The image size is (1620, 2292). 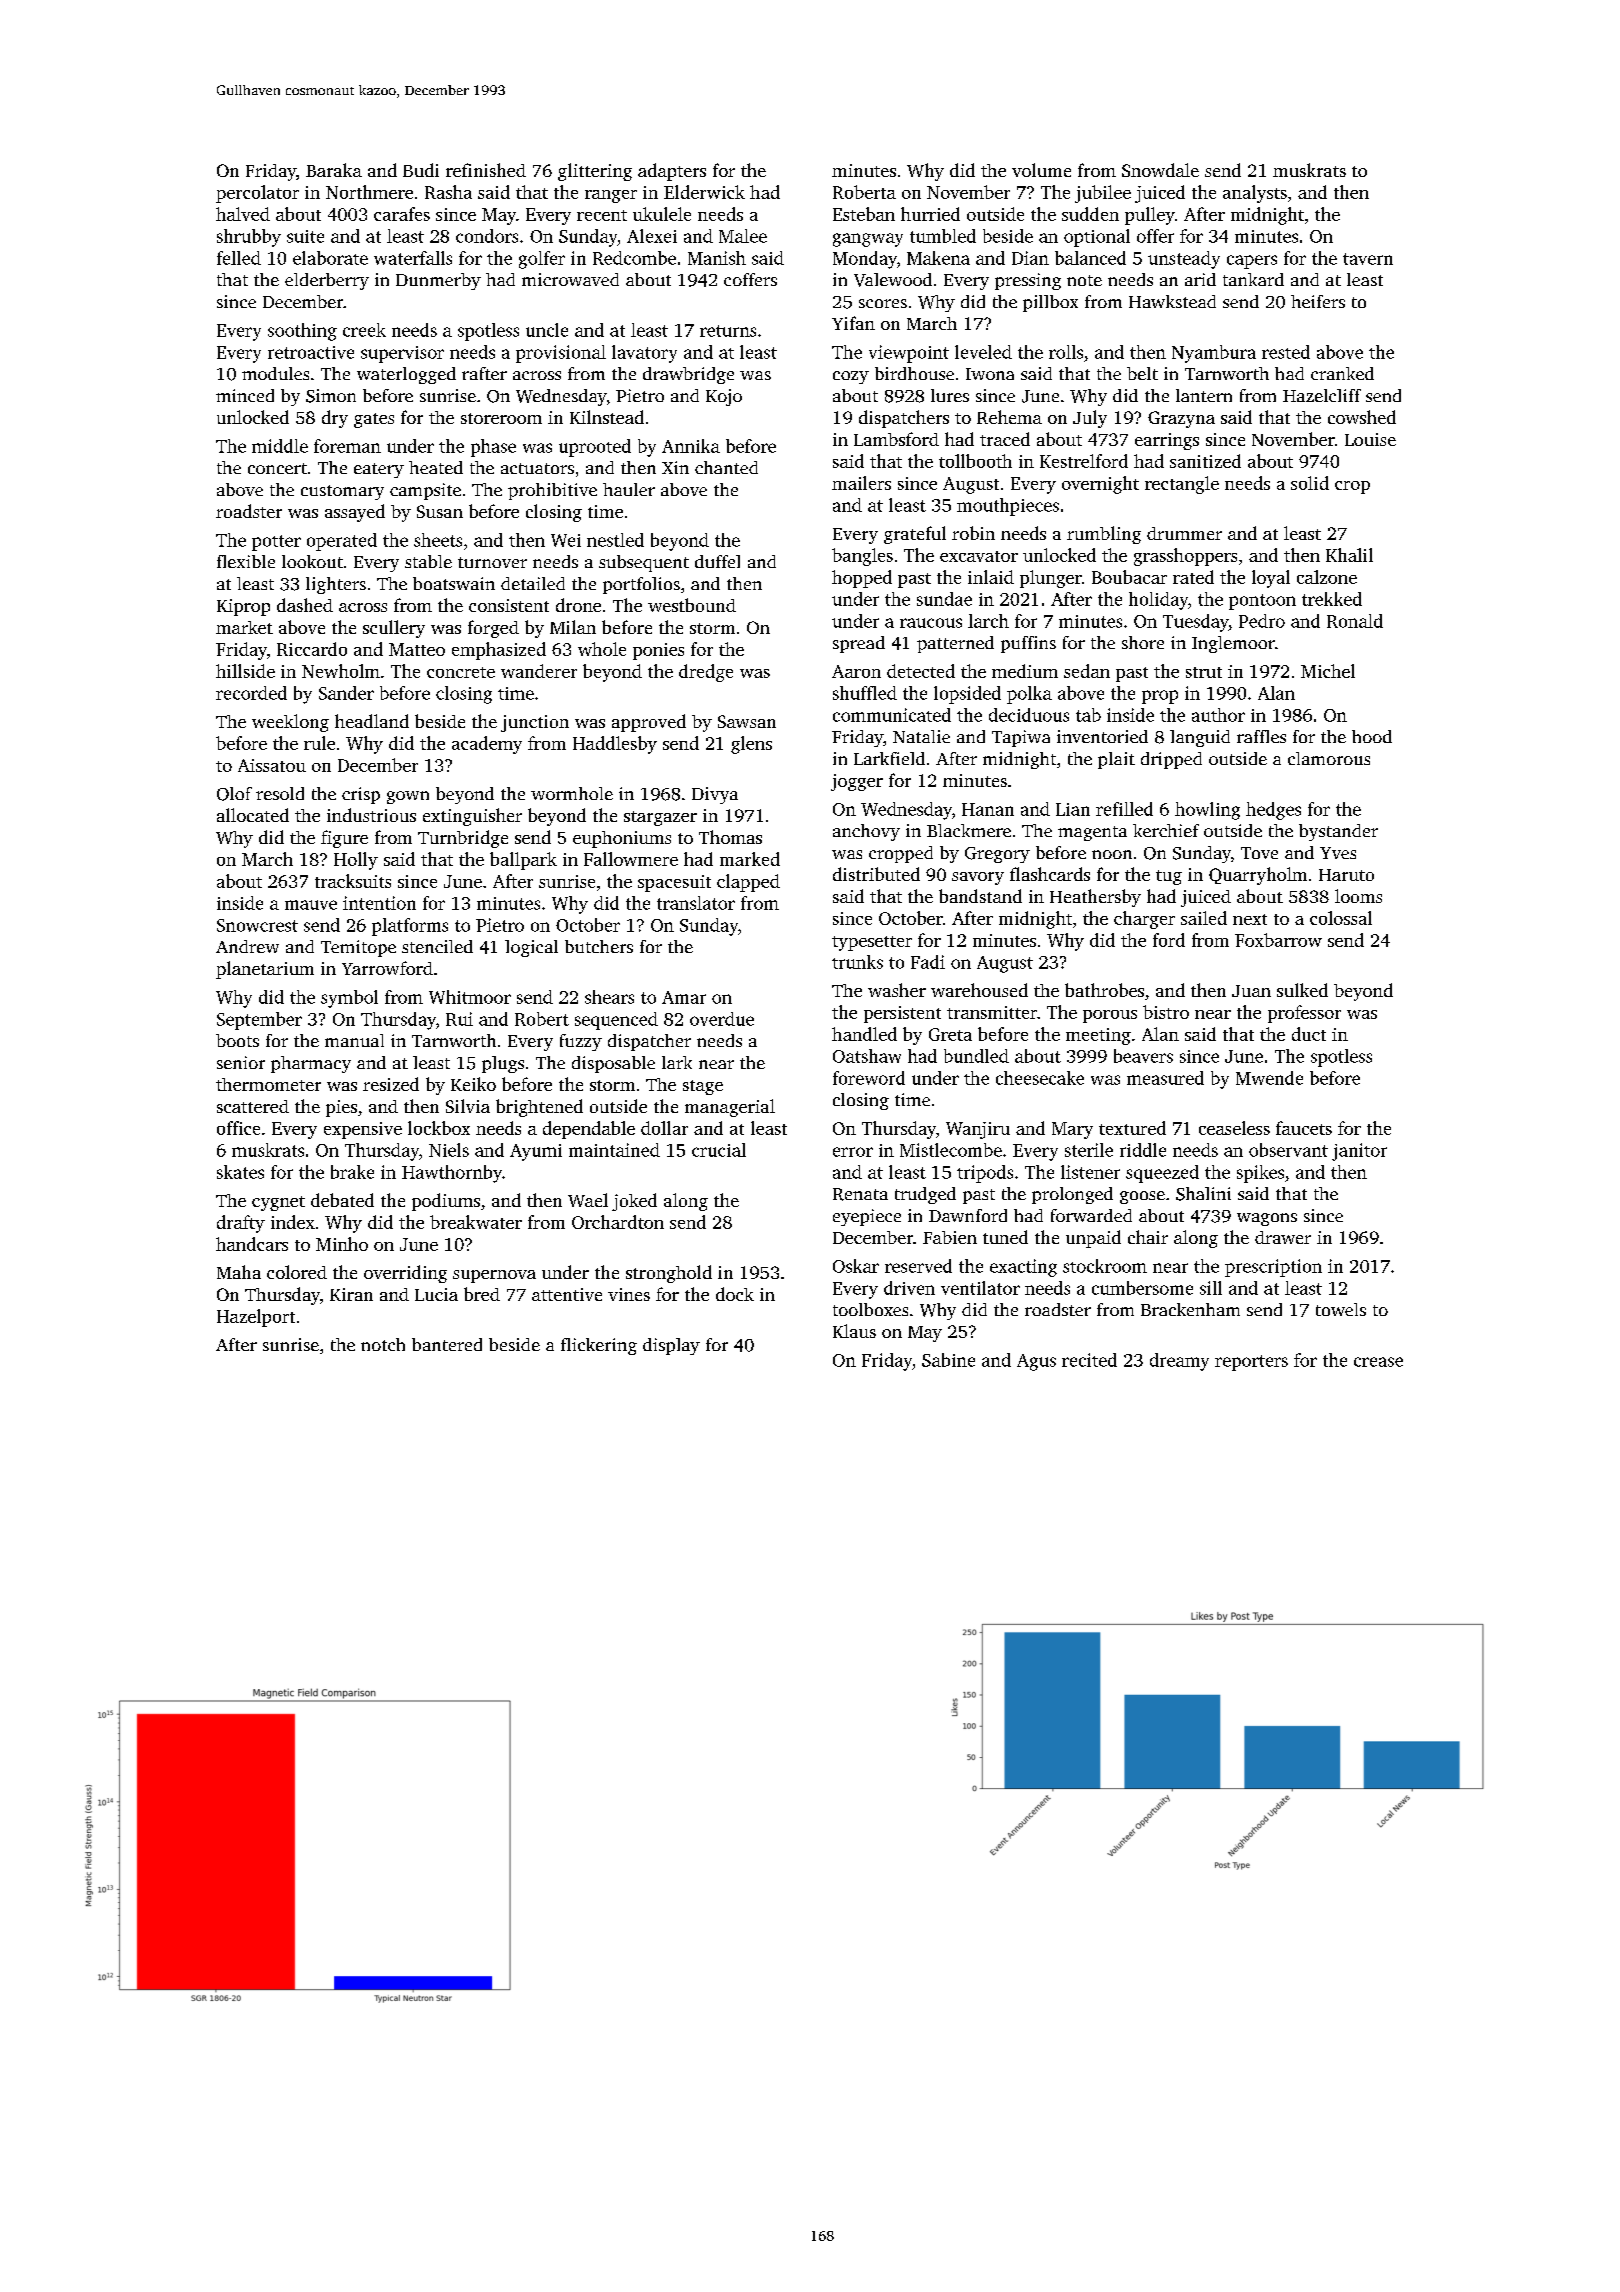 What do you see at coordinates (728, 331) in the document?
I see `returns` at bounding box center [728, 331].
